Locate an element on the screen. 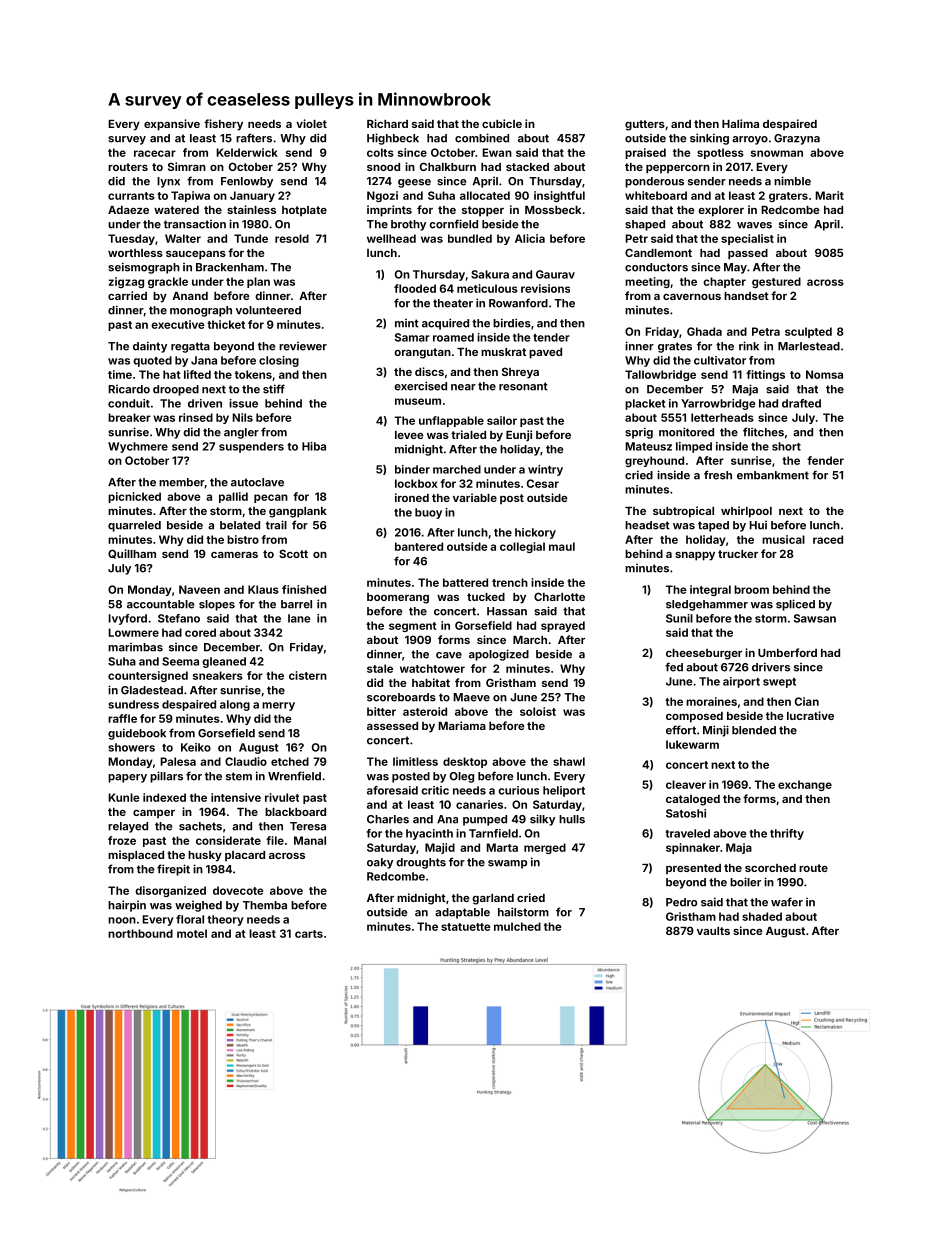 This screenshot has width=952, height=1233. lynx is located at coordinates (168, 182).
